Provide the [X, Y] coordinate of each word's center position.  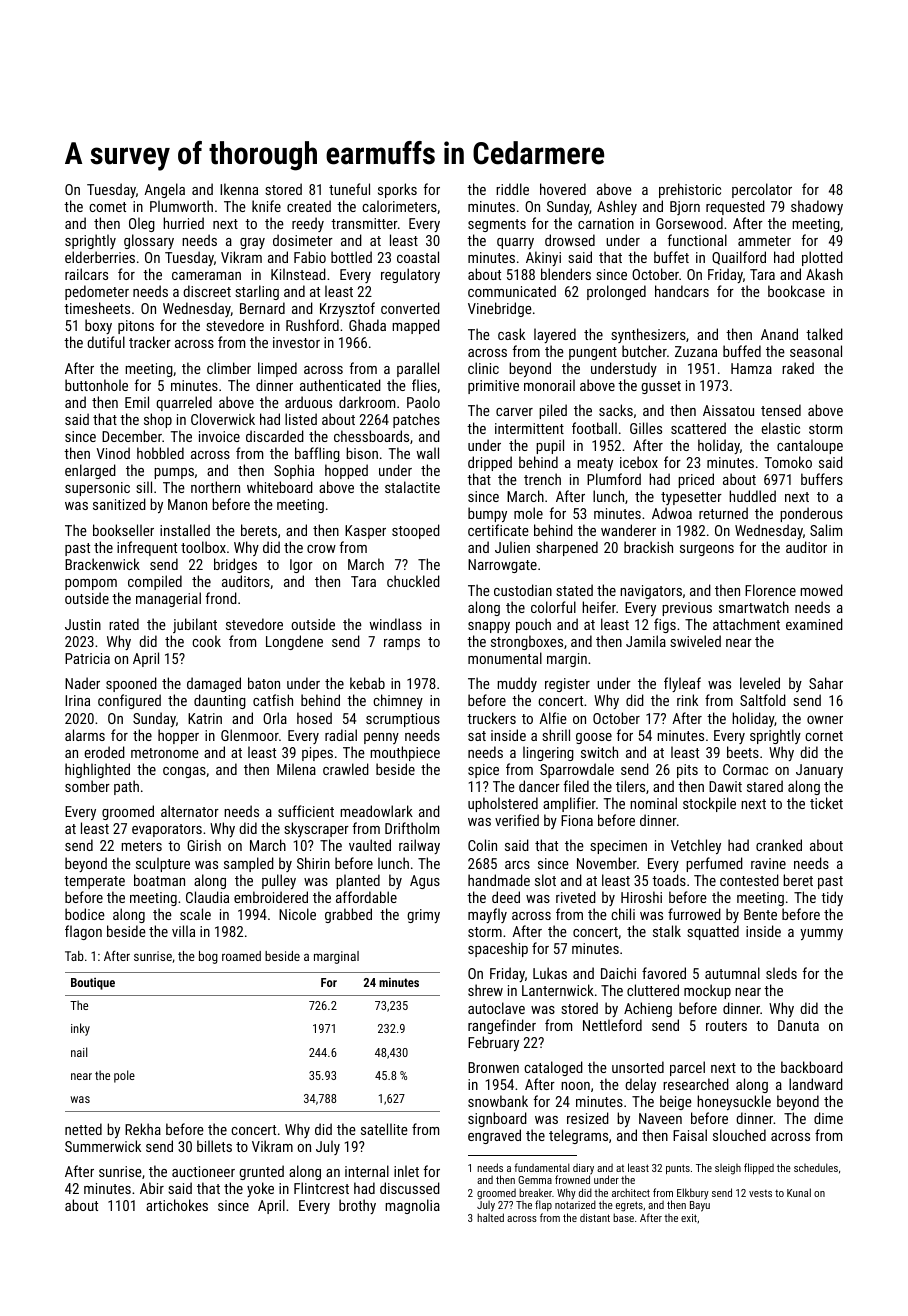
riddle [512, 189]
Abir [152, 1188]
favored [664, 973]
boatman [159, 880]
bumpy [487, 514]
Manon [187, 504]
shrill [556, 735]
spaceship [498, 949]
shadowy [817, 207]
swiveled [695, 641]
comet [107, 207]
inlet [406, 1171]
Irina [77, 700]
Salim [826, 530]
